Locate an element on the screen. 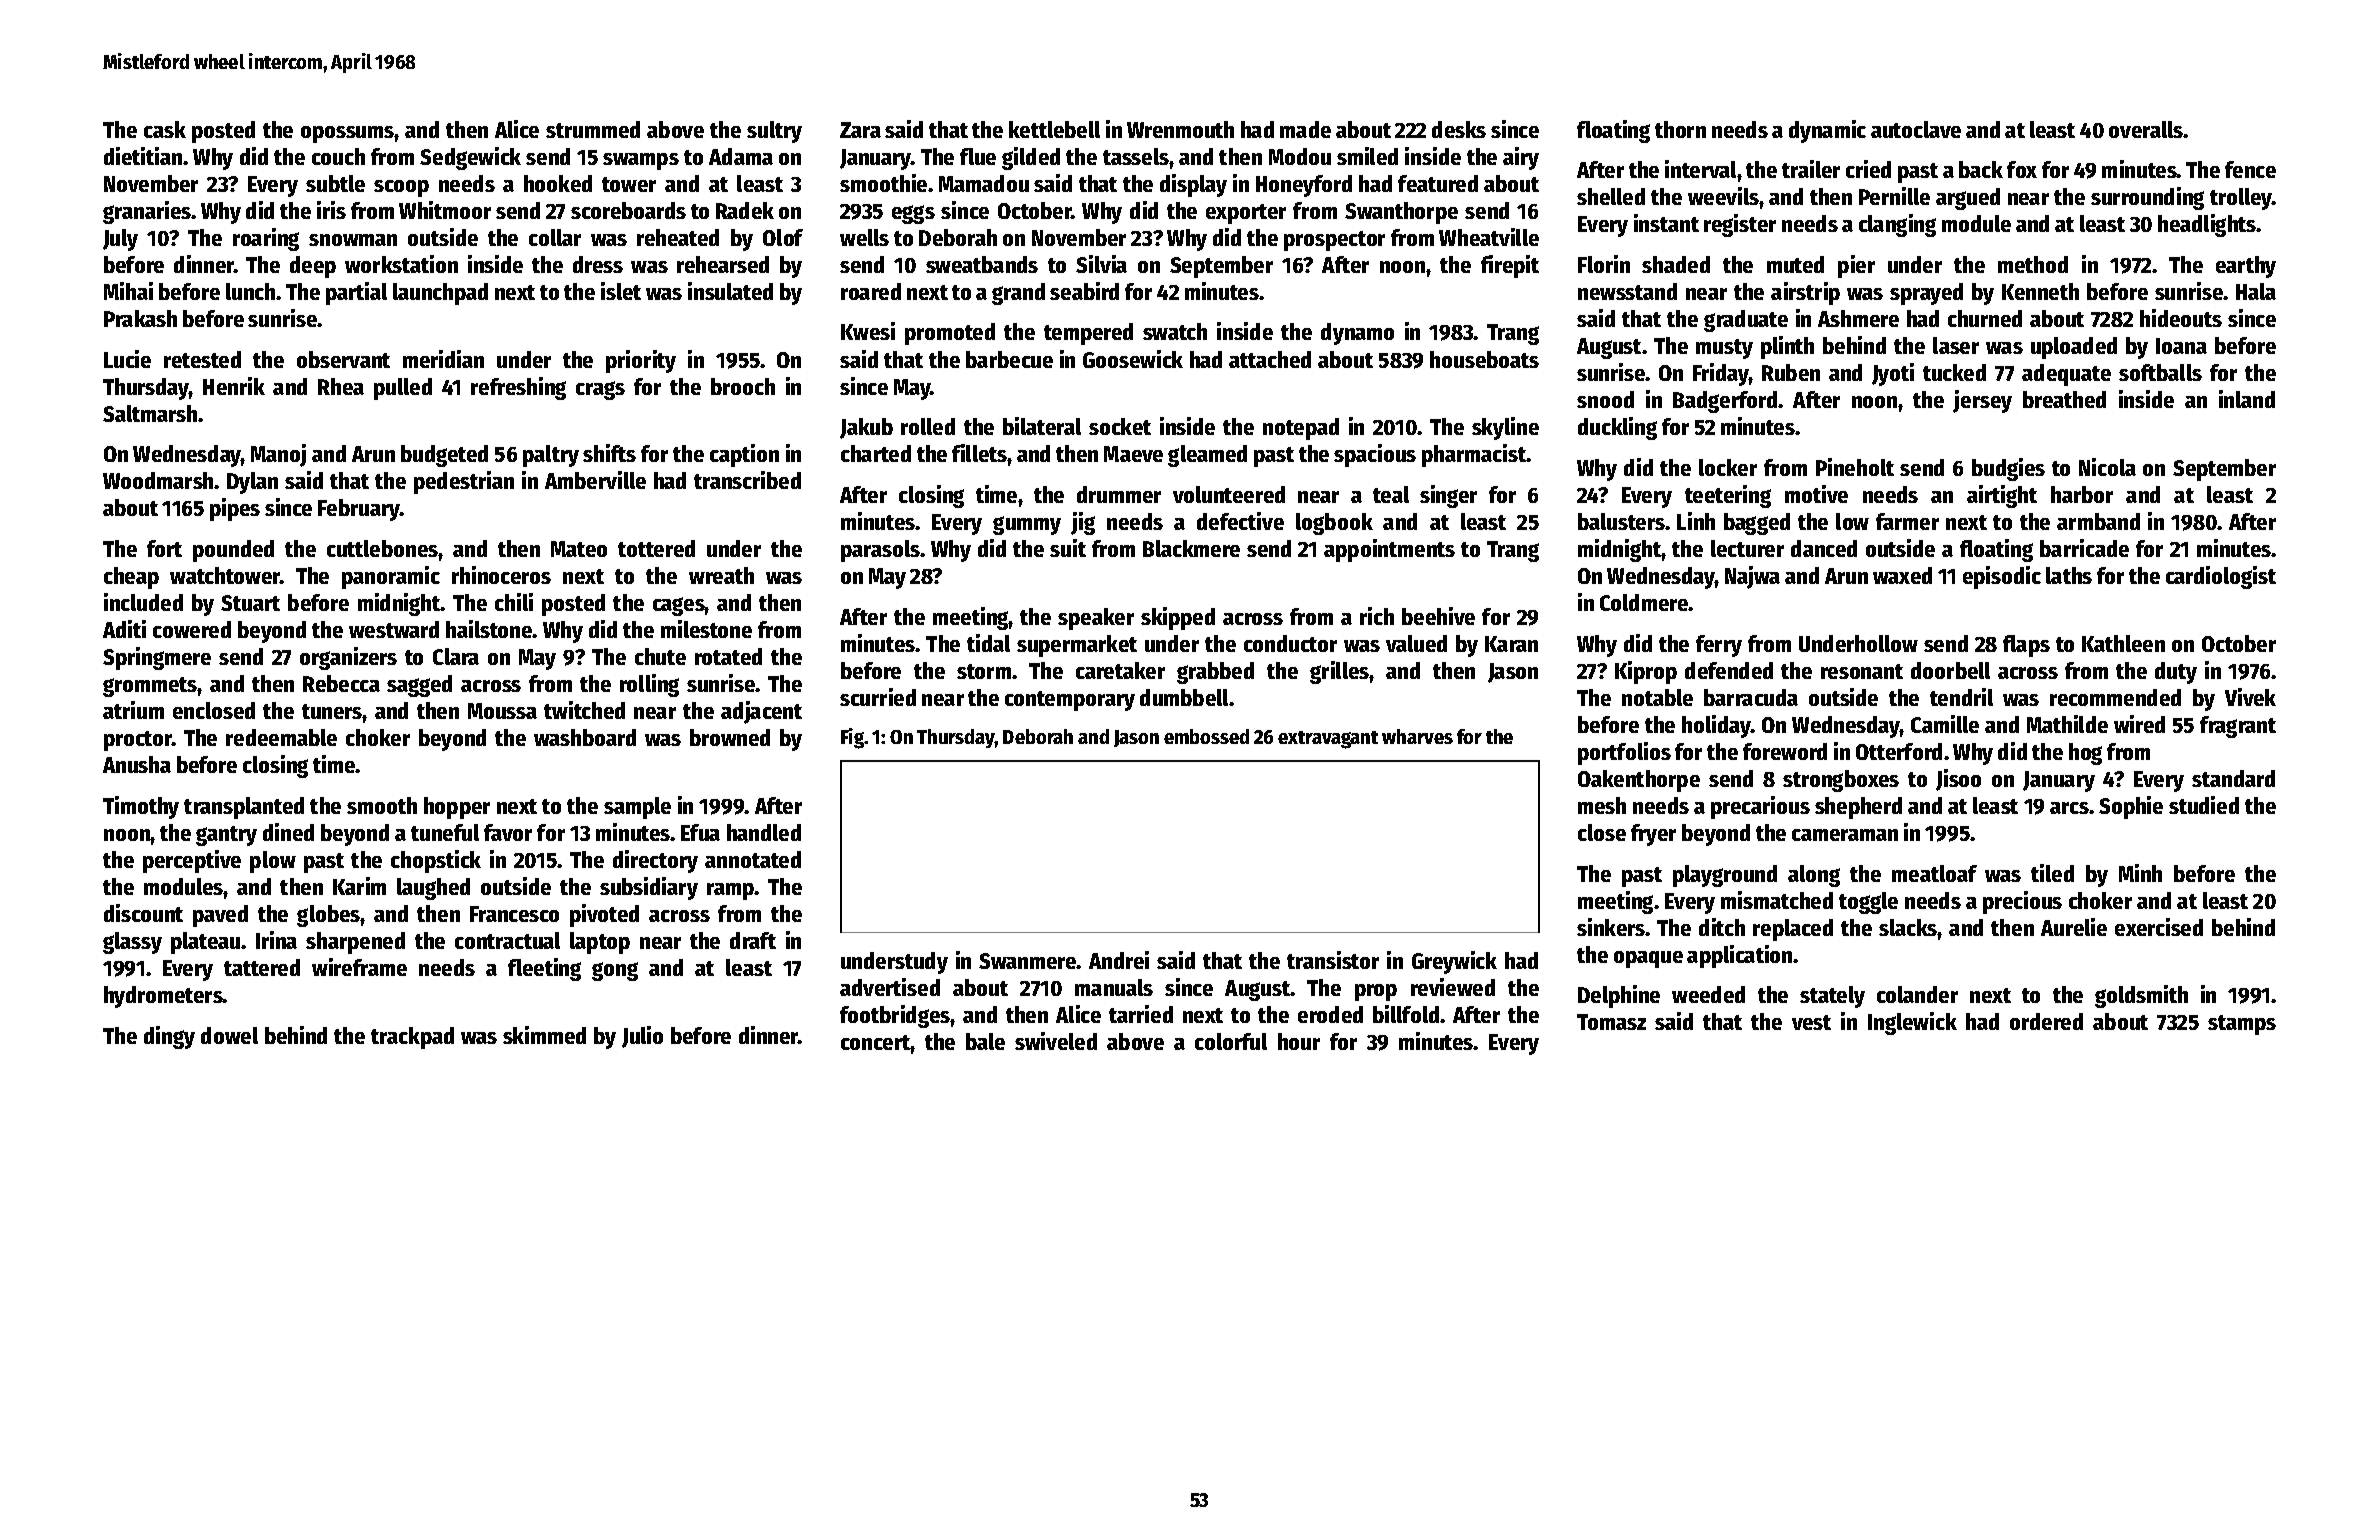 The image size is (2380, 1540). Goosewick is located at coordinates (1133, 359).
